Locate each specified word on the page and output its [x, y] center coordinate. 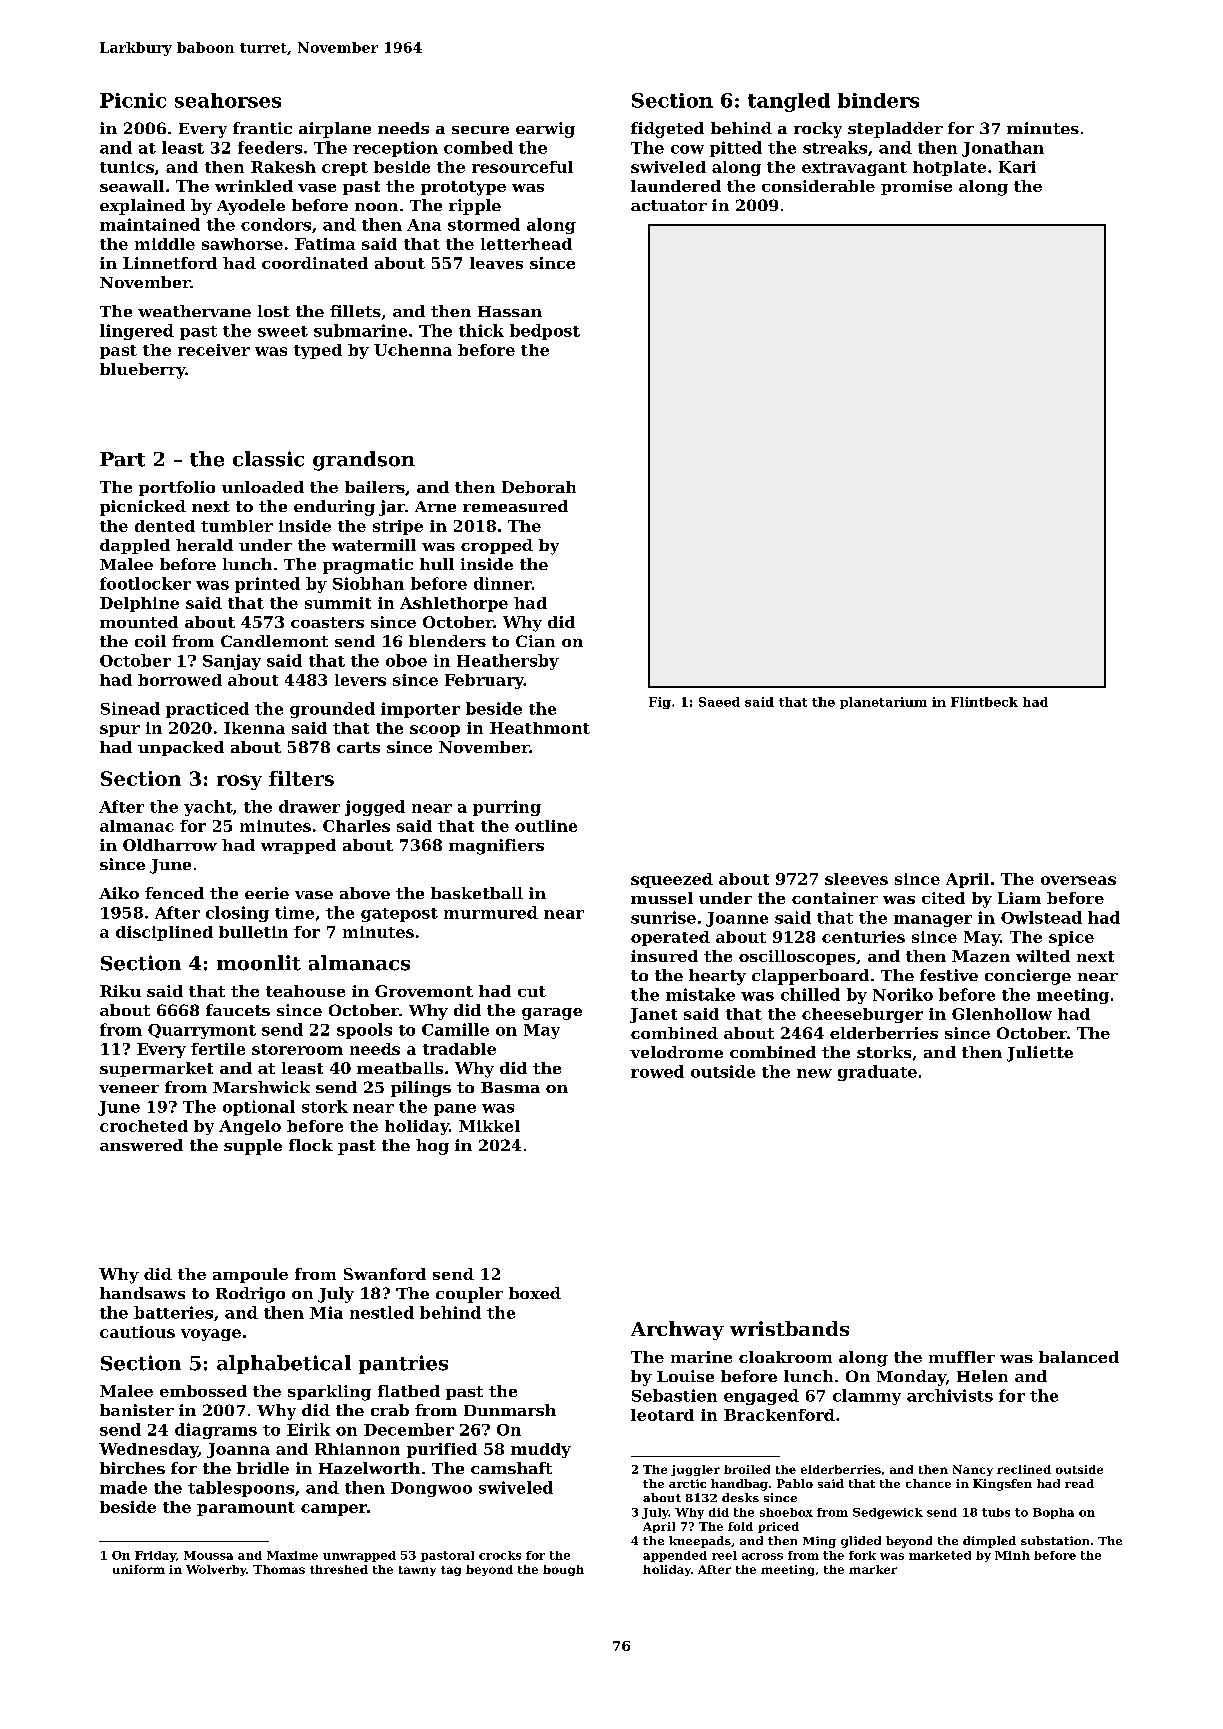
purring [507, 808]
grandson [364, 461]
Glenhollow [1002, 1014]
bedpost [545, 332]
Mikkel [489, 1126]
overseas [1078, 880]
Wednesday [148, 1450]
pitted [736, 149]
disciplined [164, 933]
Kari [1017, 167]
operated [670, 938]
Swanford [385, 1274]
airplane [335, 130]
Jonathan [1003, 149]
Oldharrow [170, 845]
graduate [877, 1073]
